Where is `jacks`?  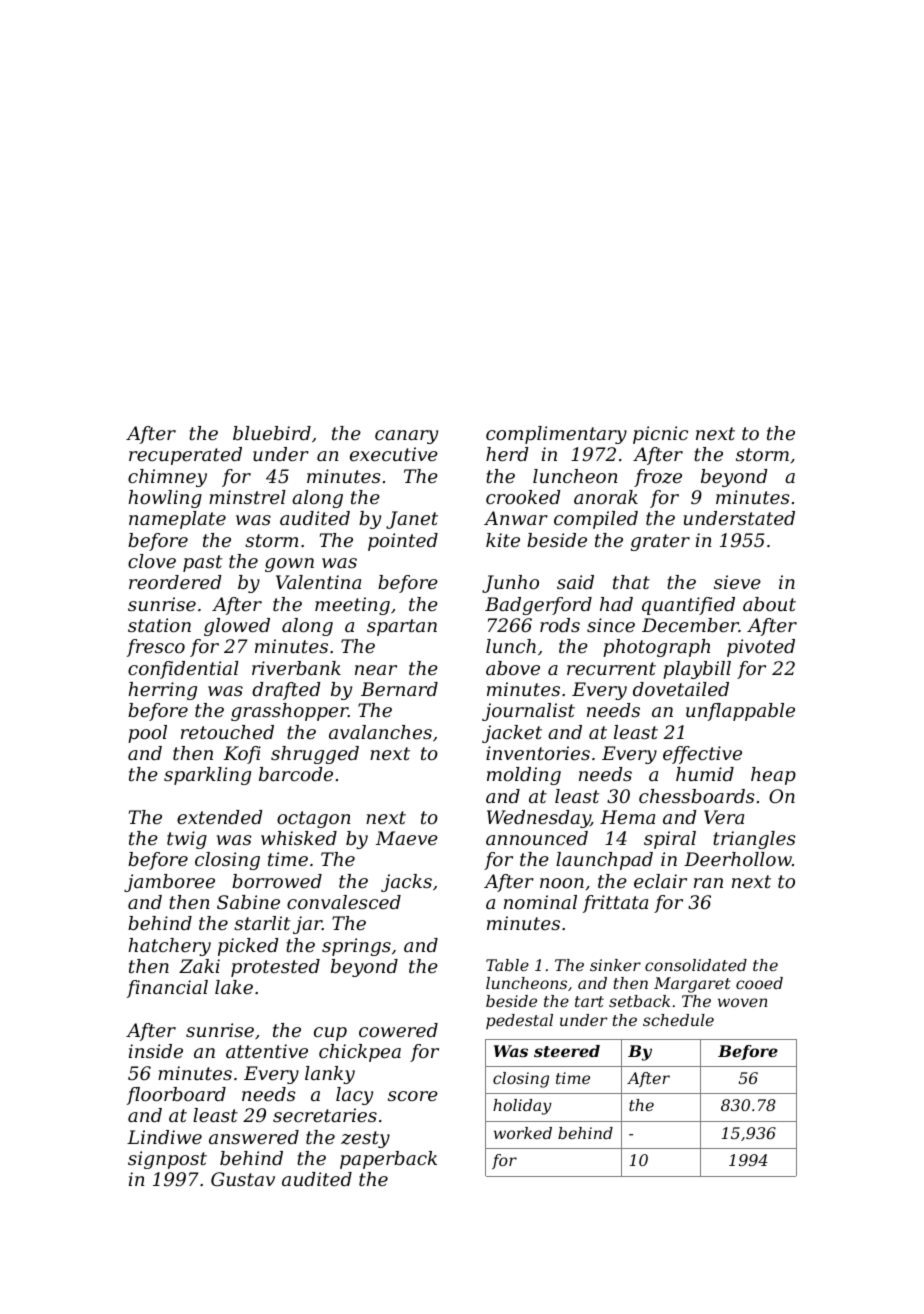
jacks is located at coordinates (406, 883).
